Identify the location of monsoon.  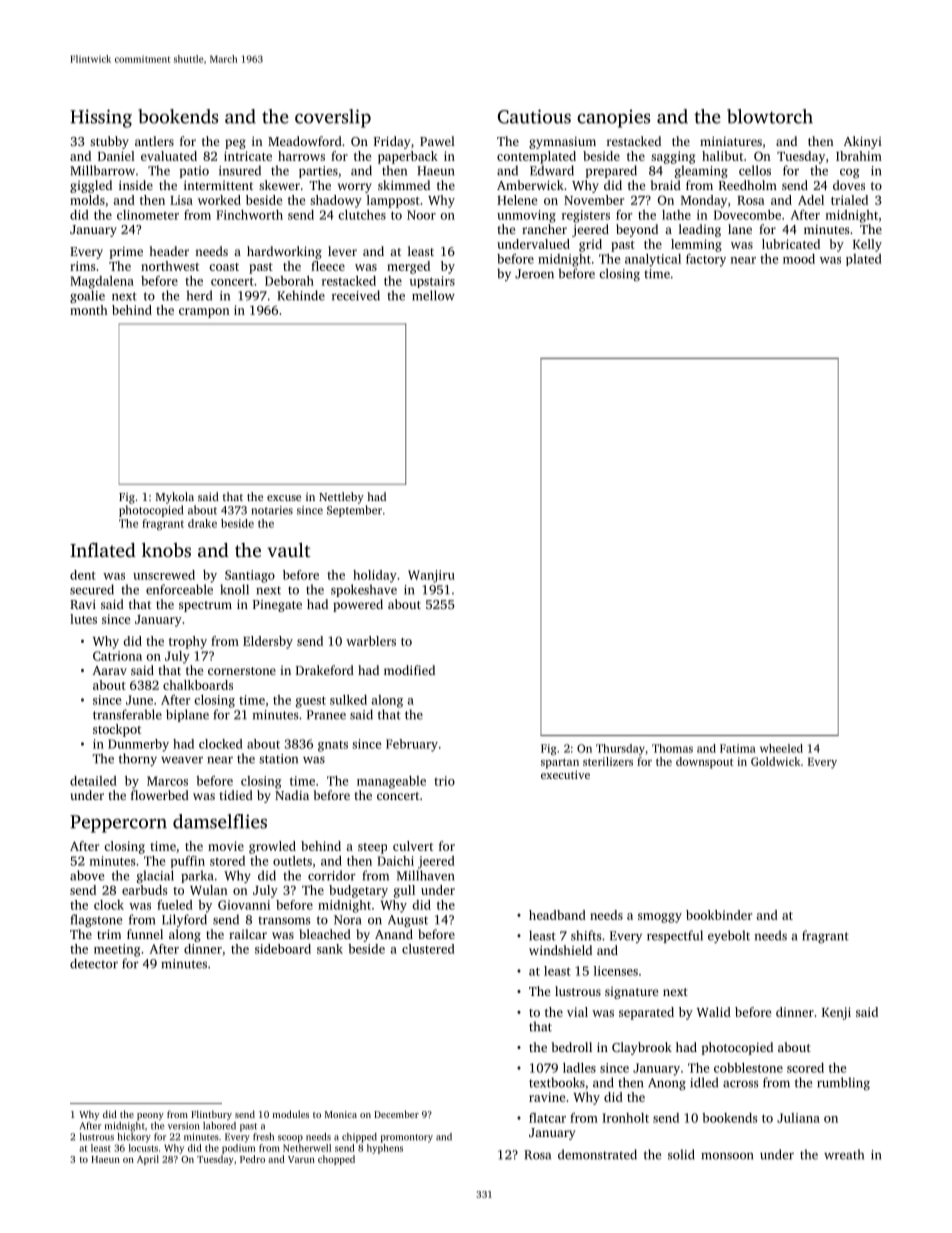
(727, 1156).
